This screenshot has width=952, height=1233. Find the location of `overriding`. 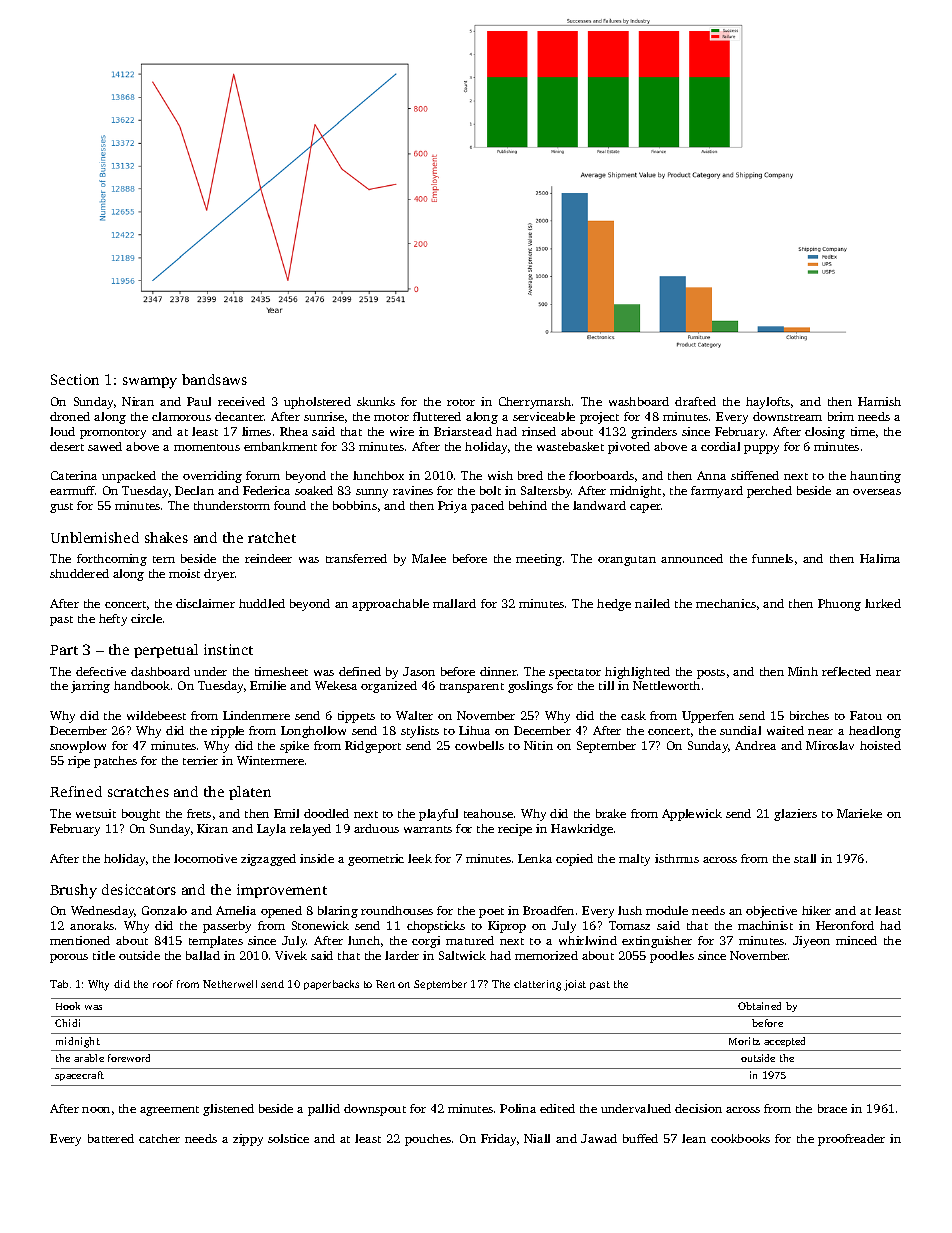

overriding is located at coordinates (212, 477).
